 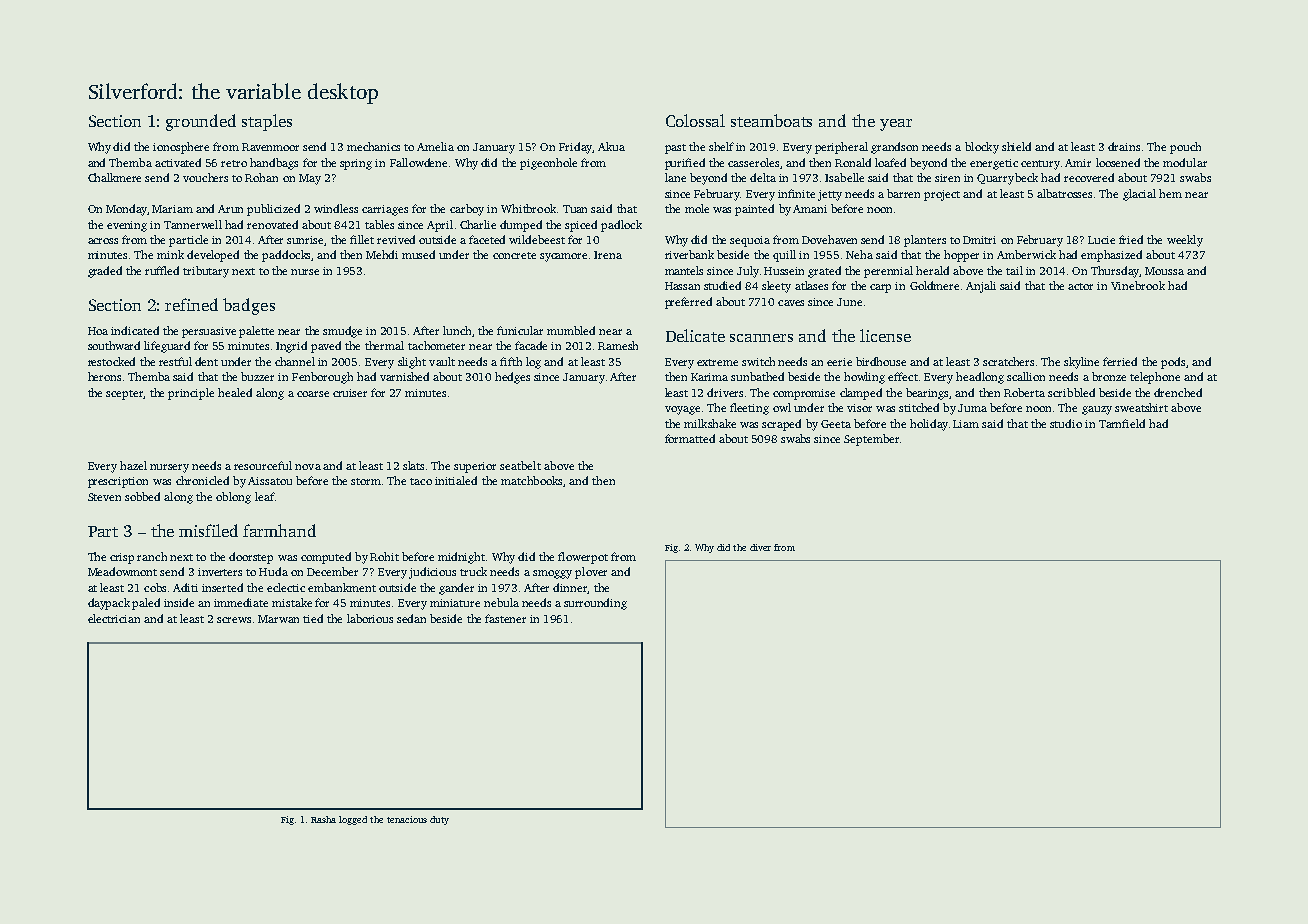 I want to click on duty, so click(x=439, y=820).
